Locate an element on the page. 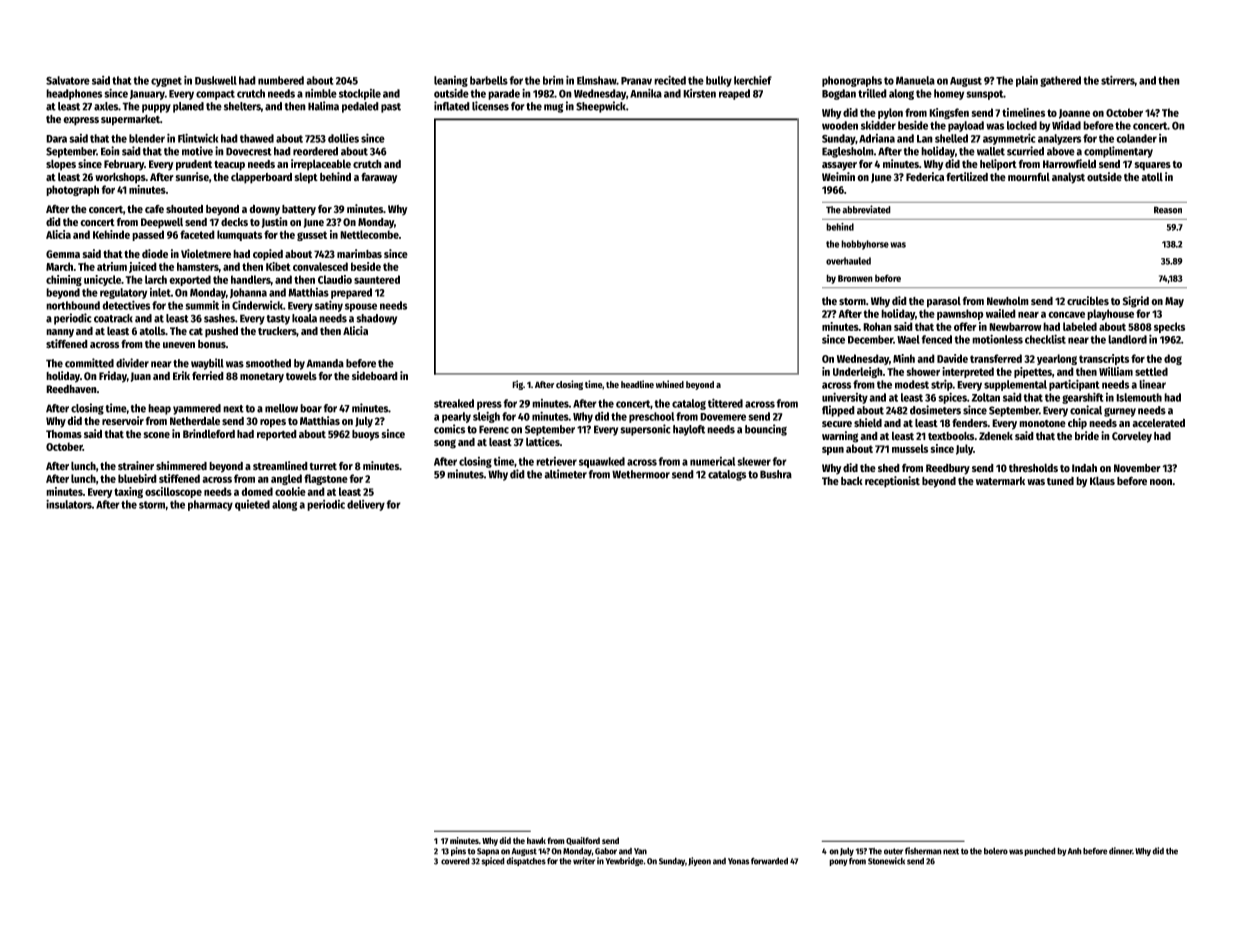 The width and height of the image is (1233, 952). plain is located at coordinates (1027, 81).
